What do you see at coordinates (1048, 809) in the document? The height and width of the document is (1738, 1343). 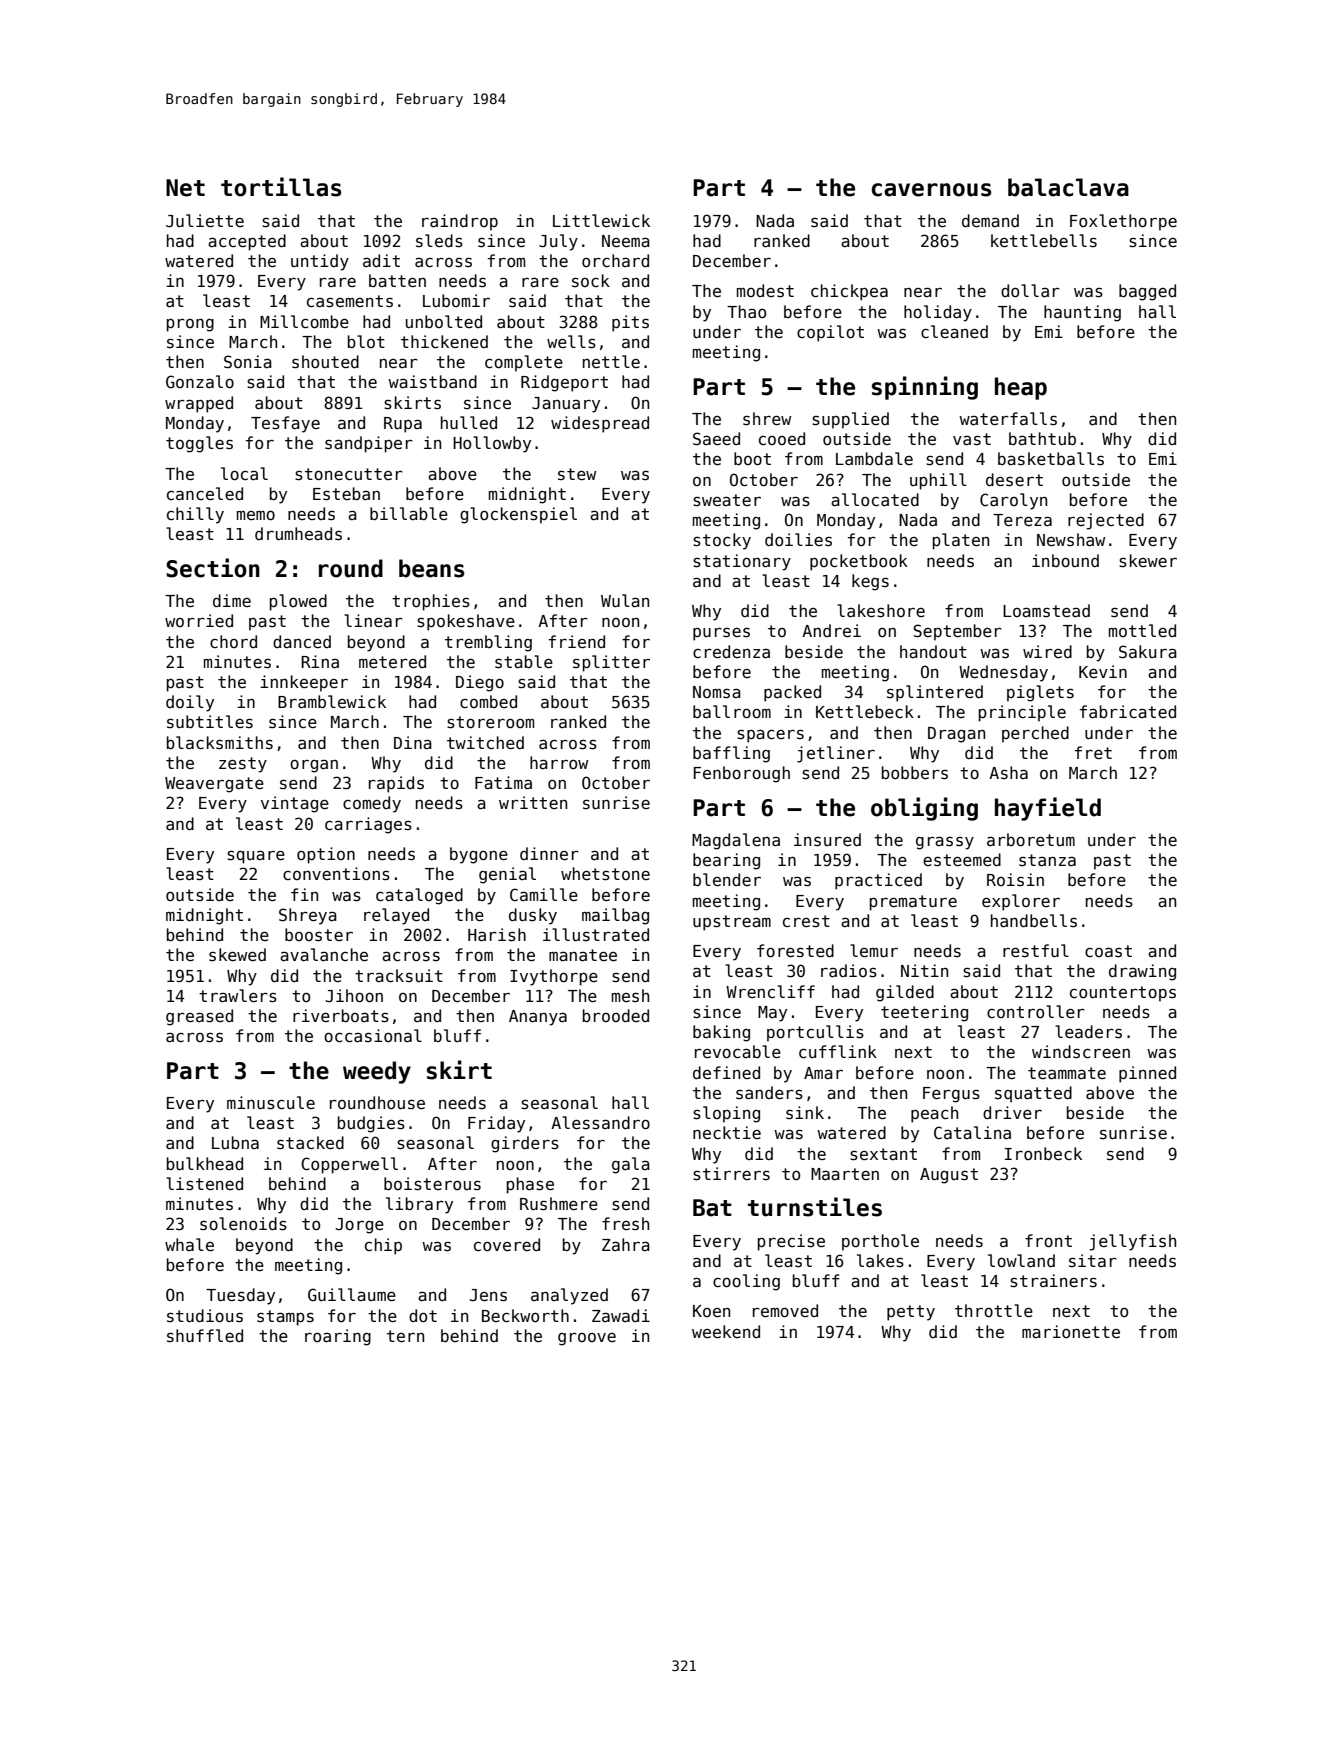 I see `hayfield` at bounding box center [1048, 809].
